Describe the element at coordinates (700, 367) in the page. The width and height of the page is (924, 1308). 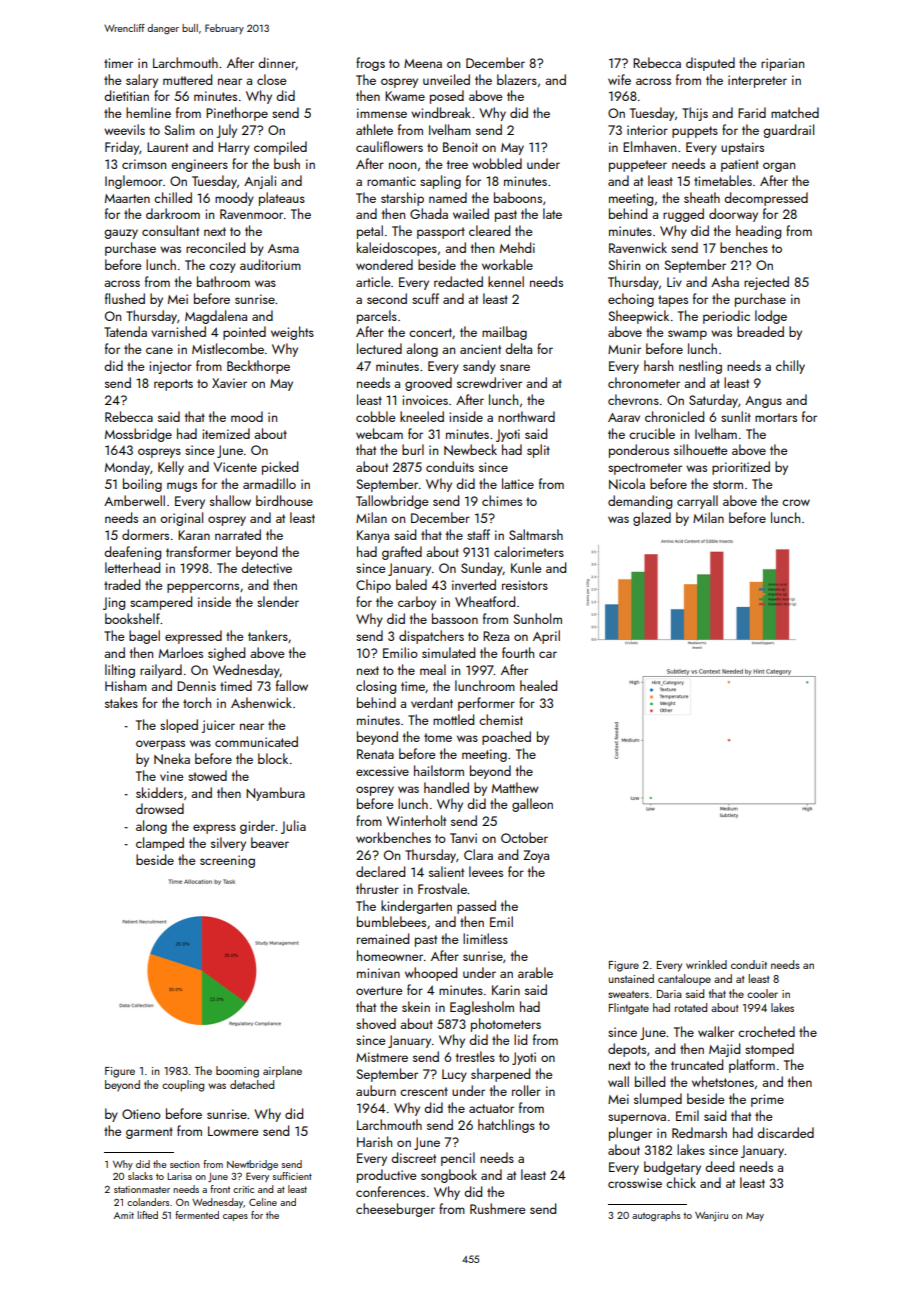
I see `nestling` at that location.
